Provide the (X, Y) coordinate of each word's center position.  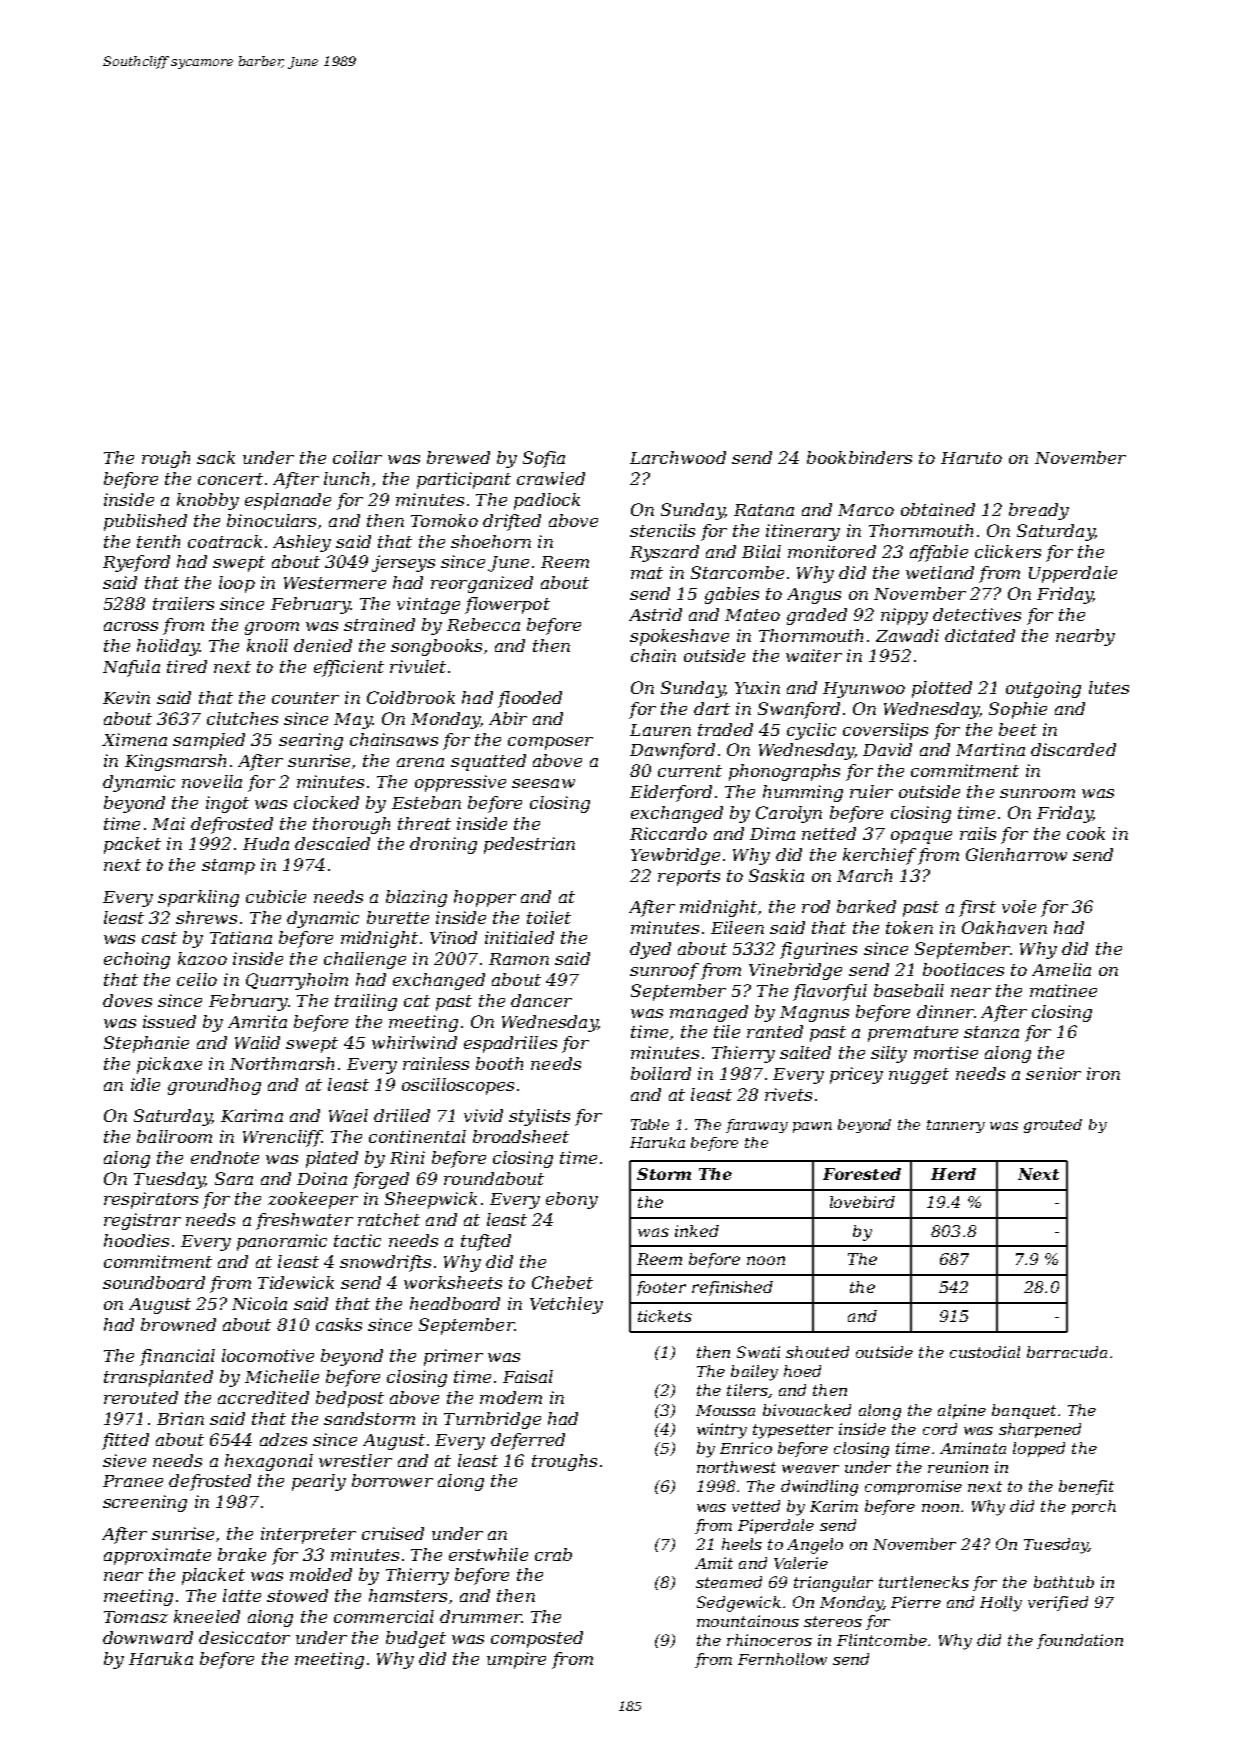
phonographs (784, 772)
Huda (266, 843)
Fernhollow (782, 1659)
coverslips (885, 731)
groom (272, 628)
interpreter (308, 1535)
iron (1103, 1073)
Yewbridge (675, 856)
